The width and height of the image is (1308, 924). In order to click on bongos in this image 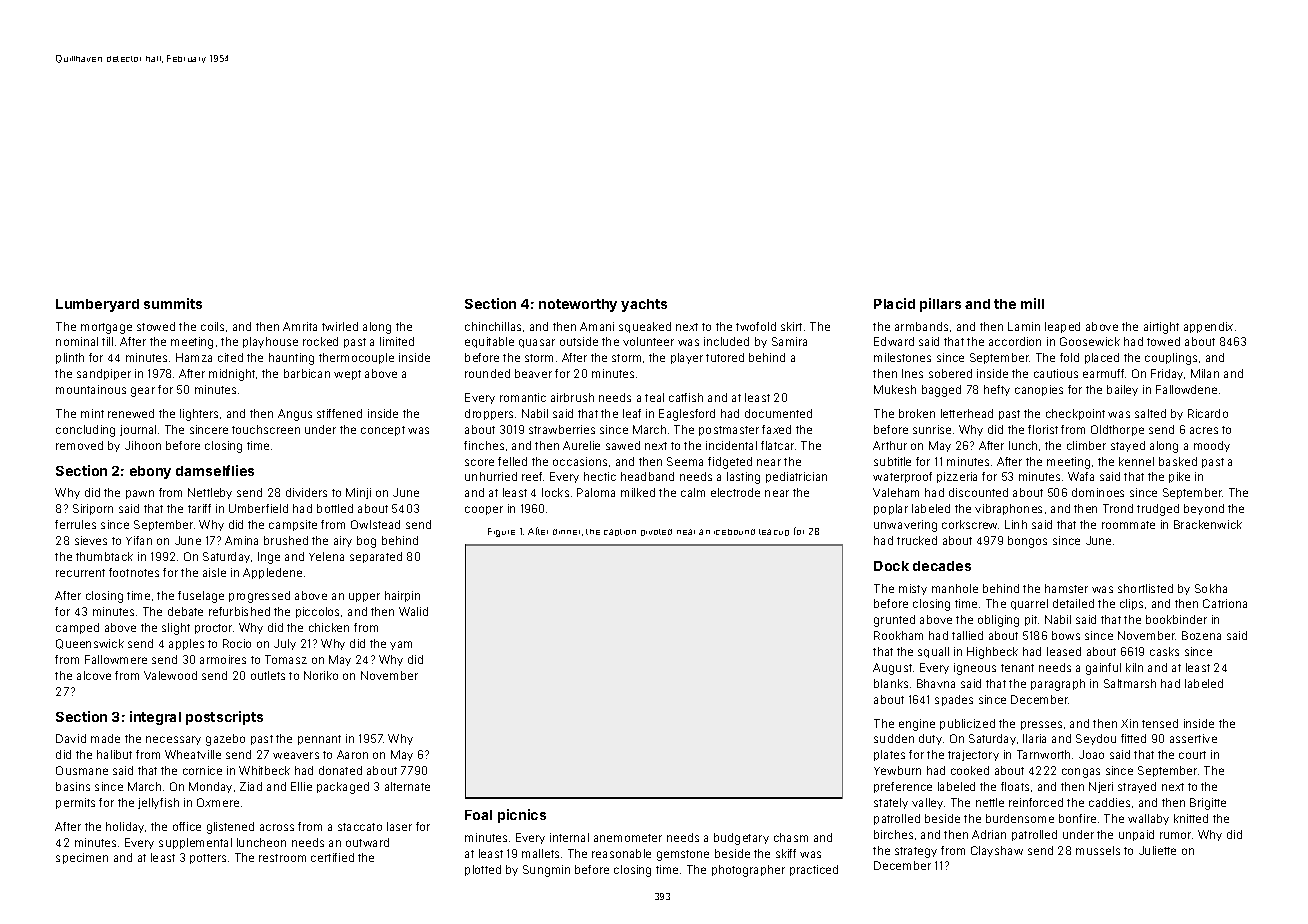, I will do `click(1027, 542)`.
